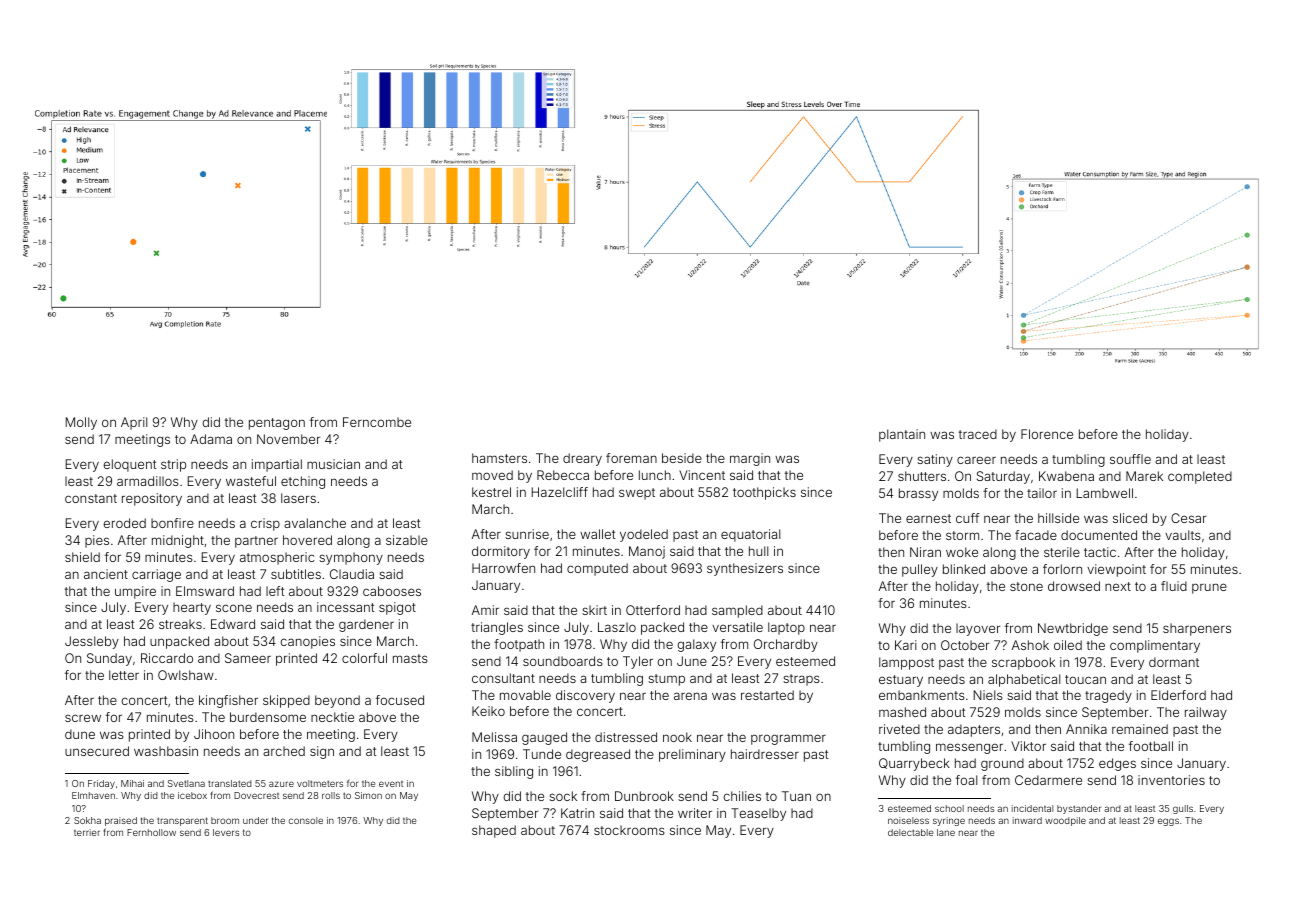 This page has width=1308, height=924. Describe the element at coordinates (83, 718) in the page. I see `screw` at that location.
